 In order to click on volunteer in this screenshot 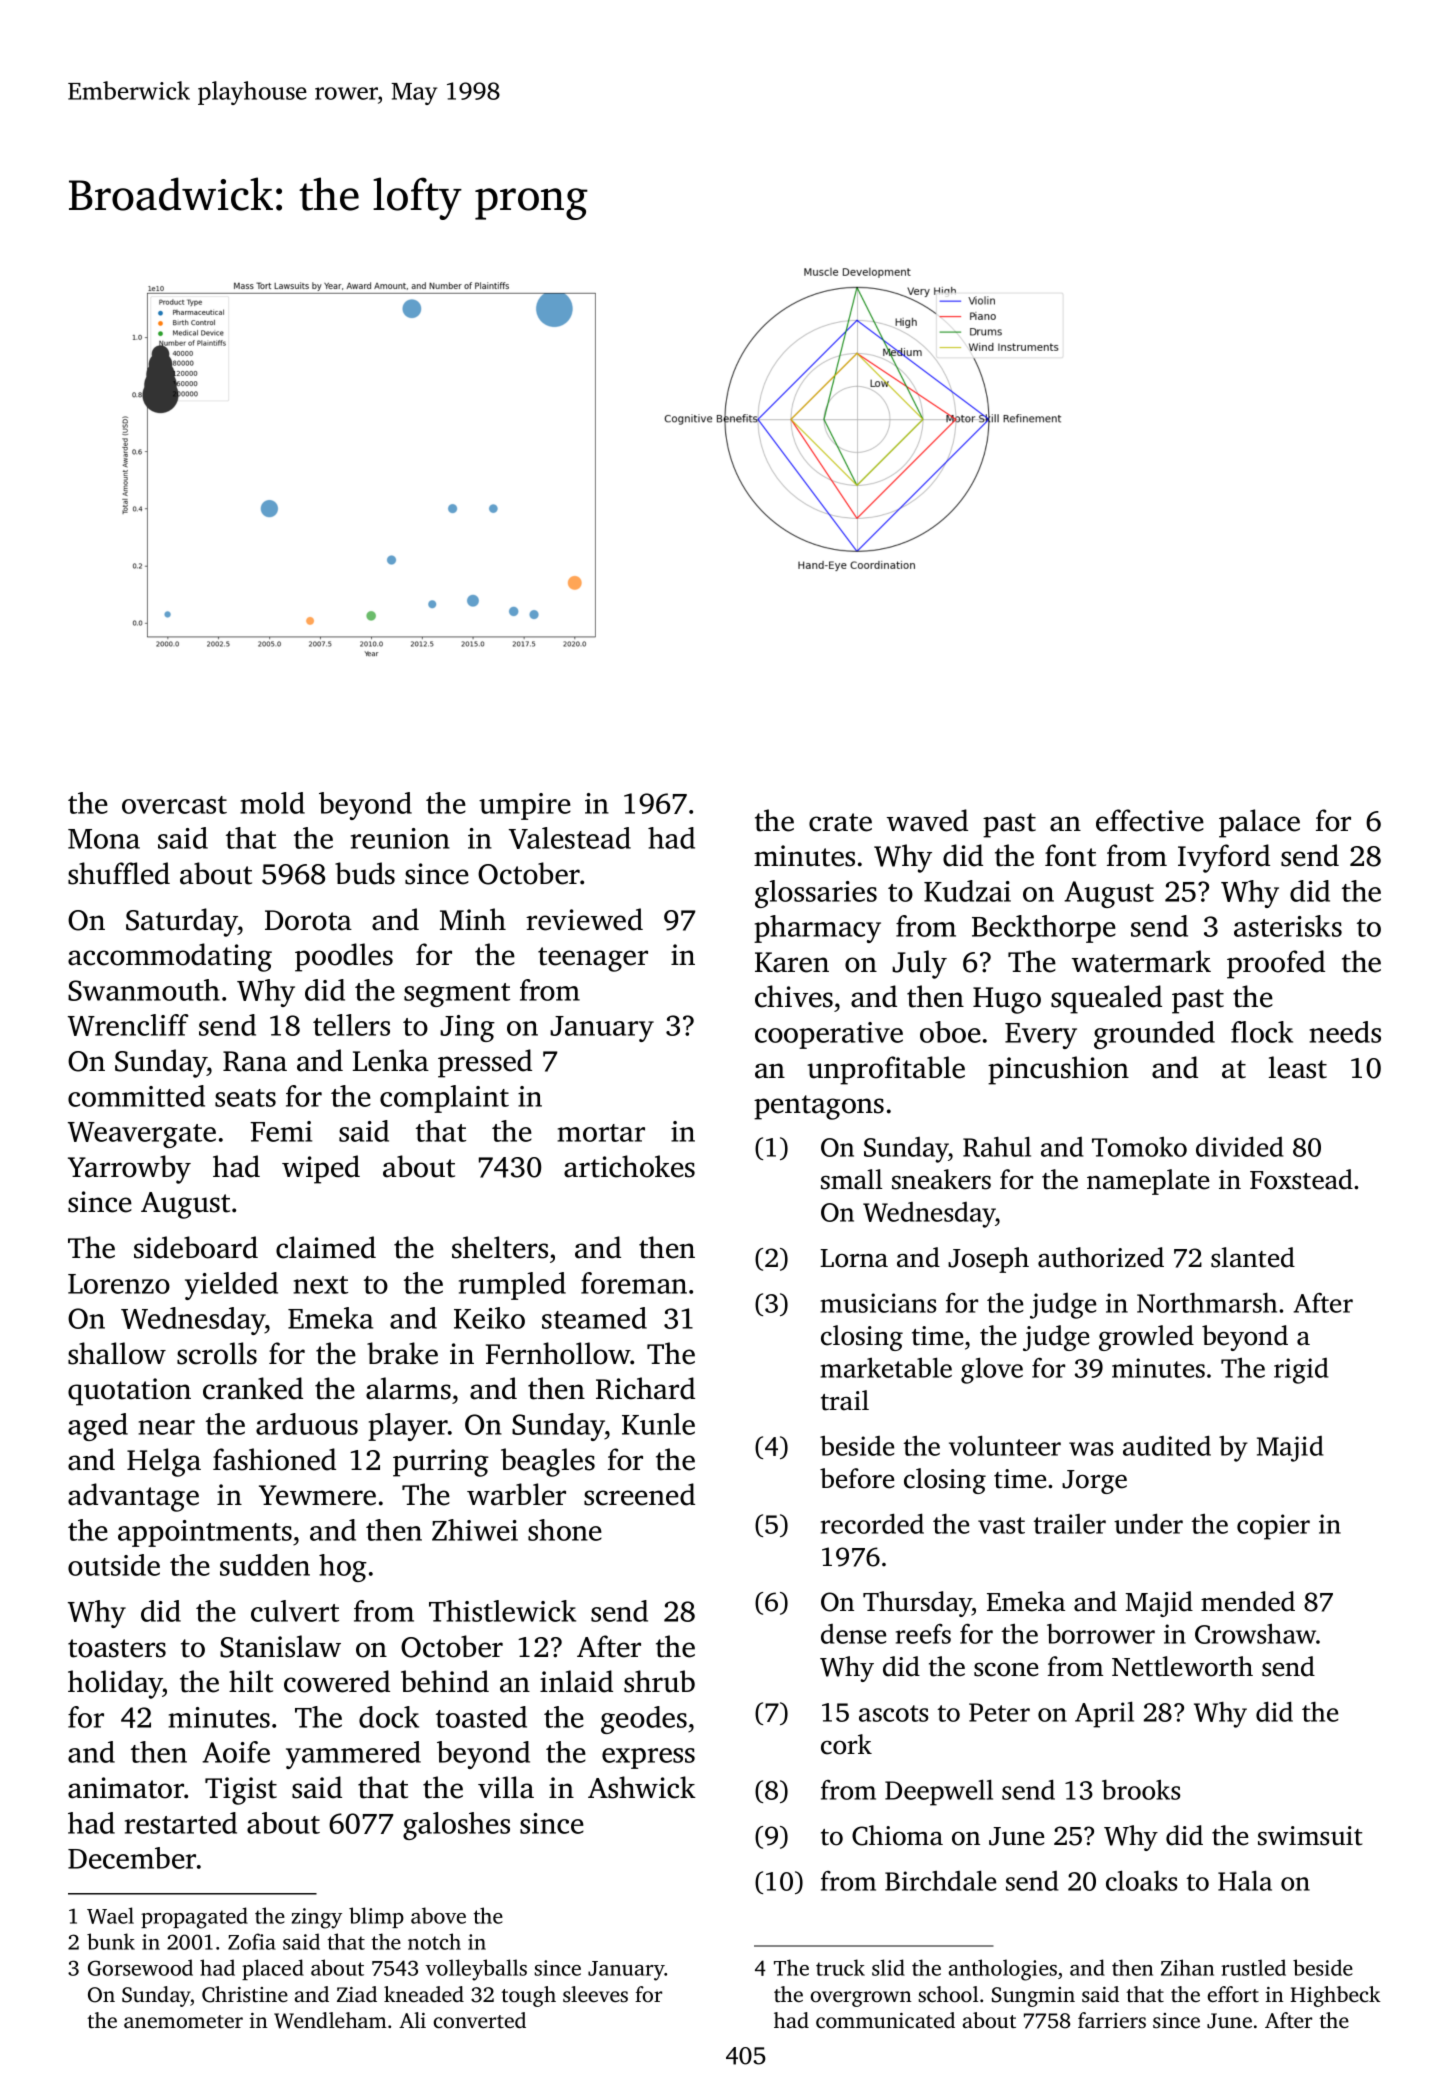, I will do `click(1005, 1445)`.
